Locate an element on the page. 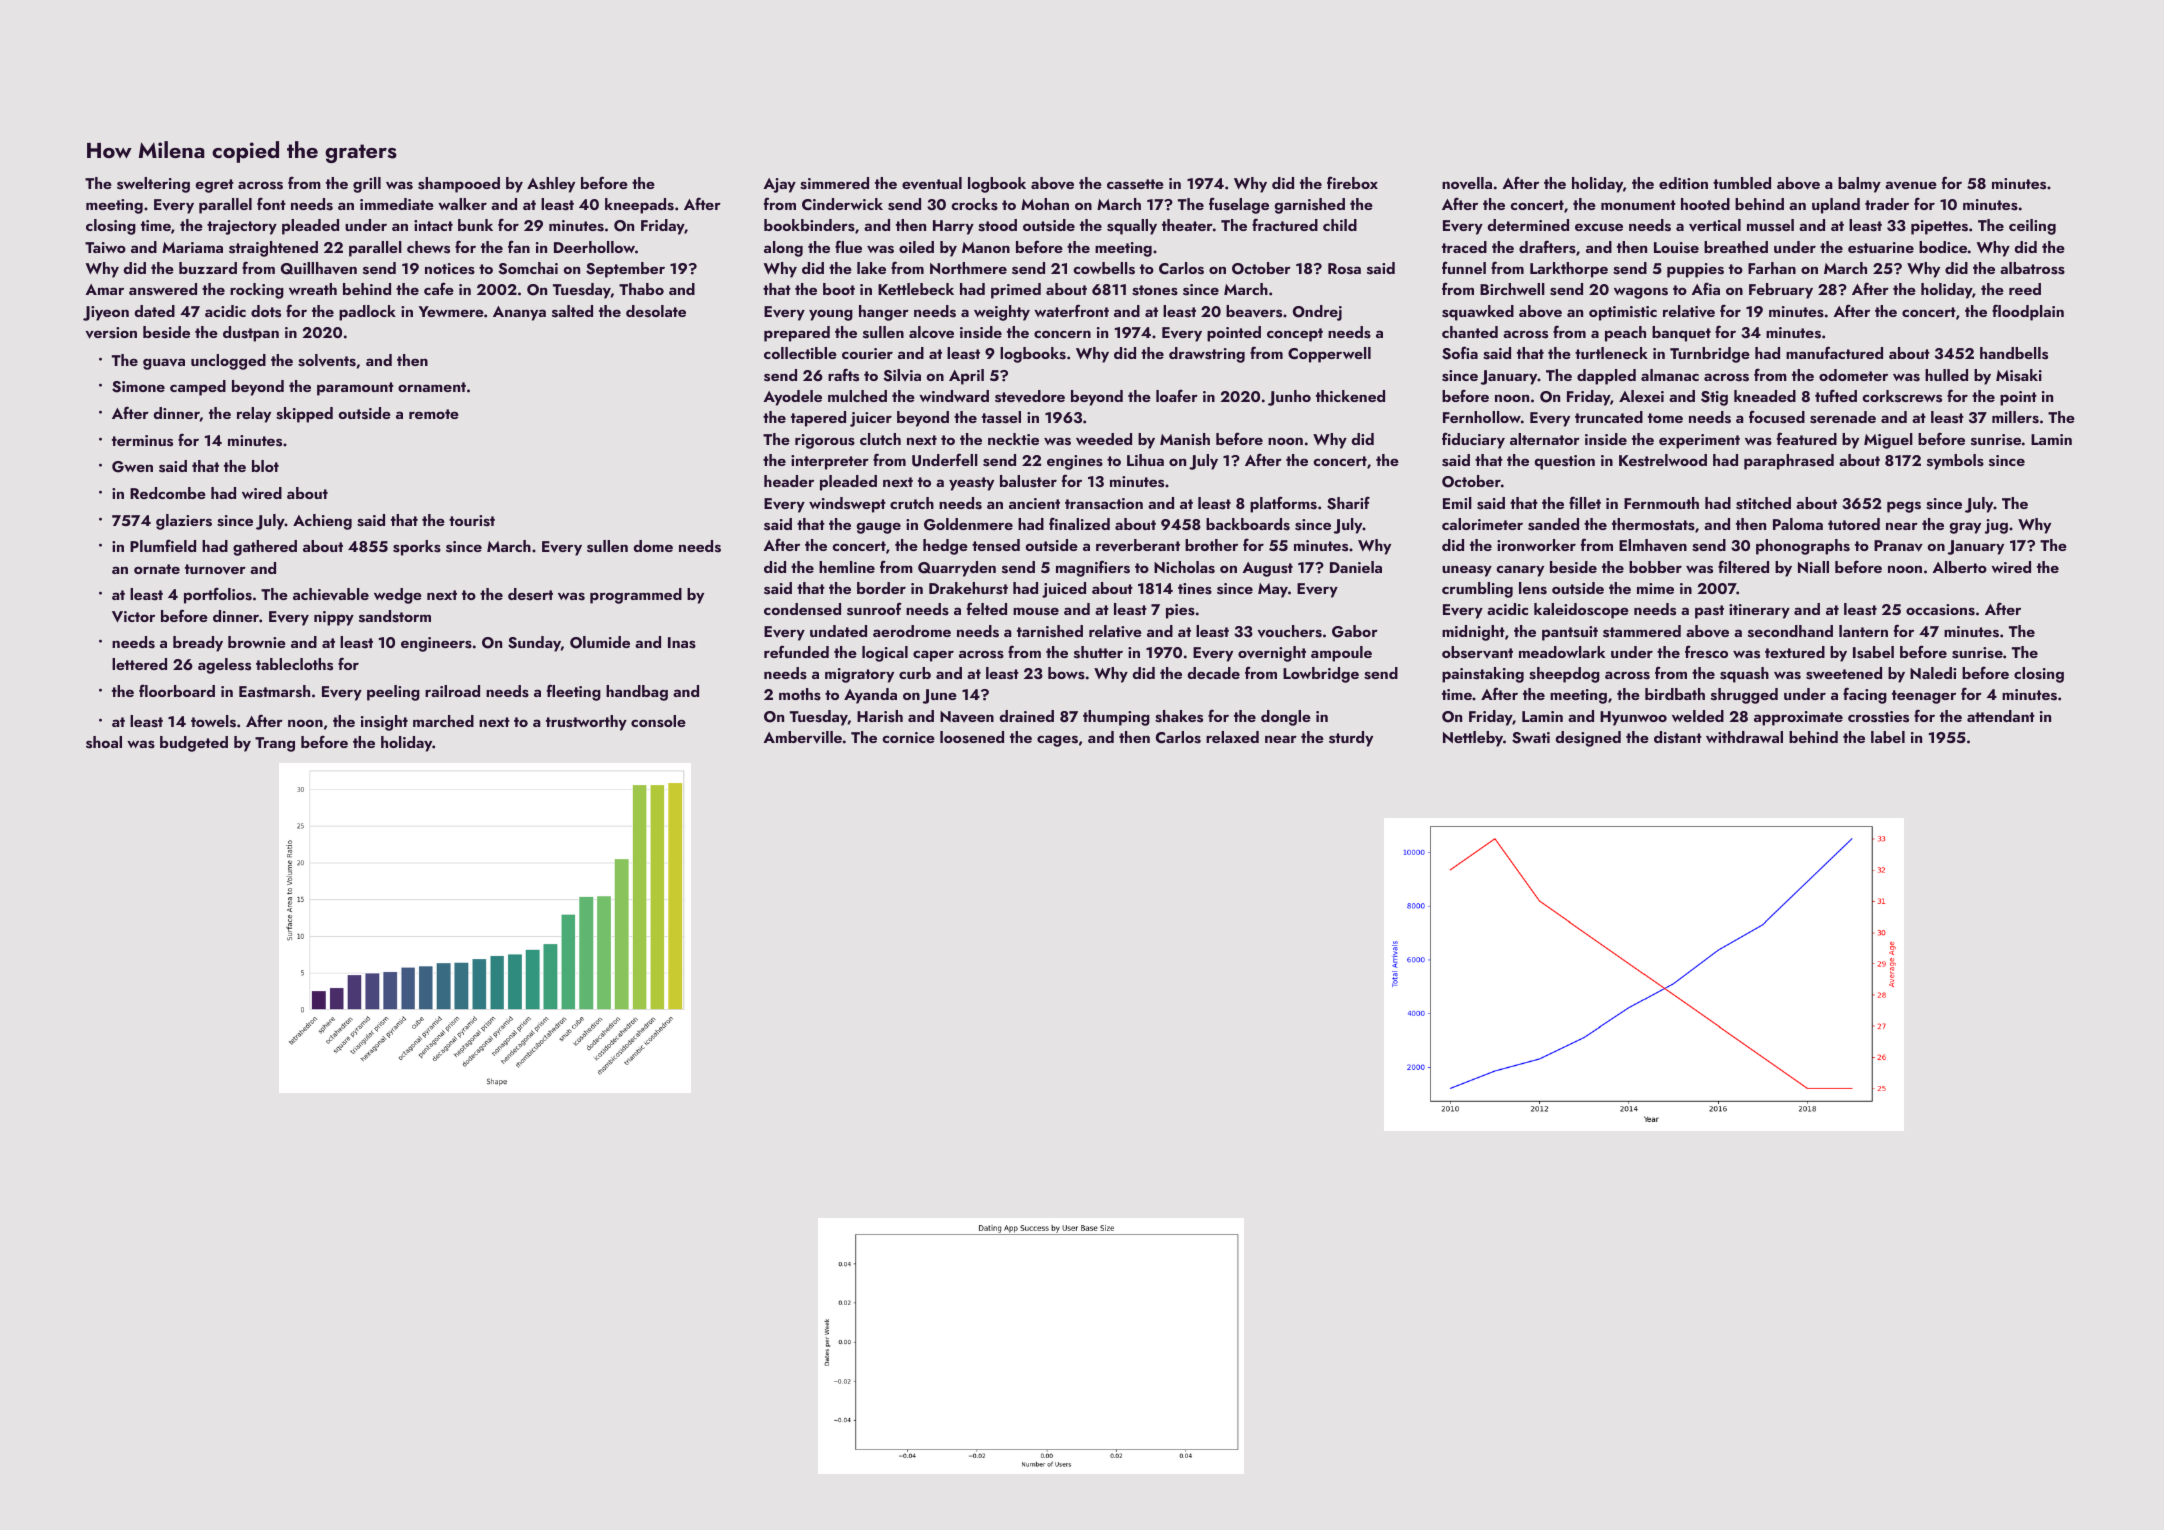 The height and width of the document is (1530, 2164). Northmere is located at coordinates (968, 268).
